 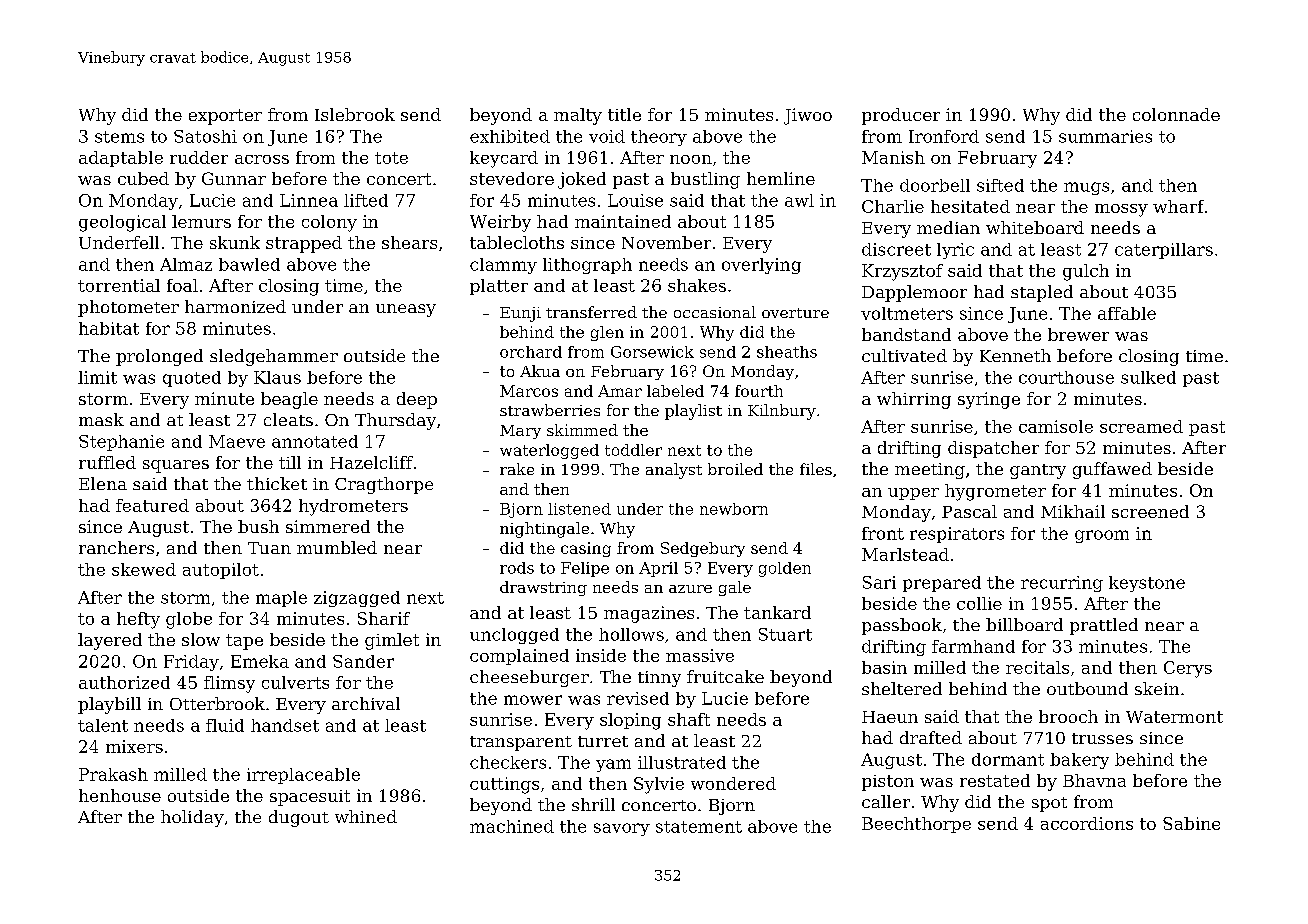 I want to click on zigzagged, so click(x=357, y=599).
